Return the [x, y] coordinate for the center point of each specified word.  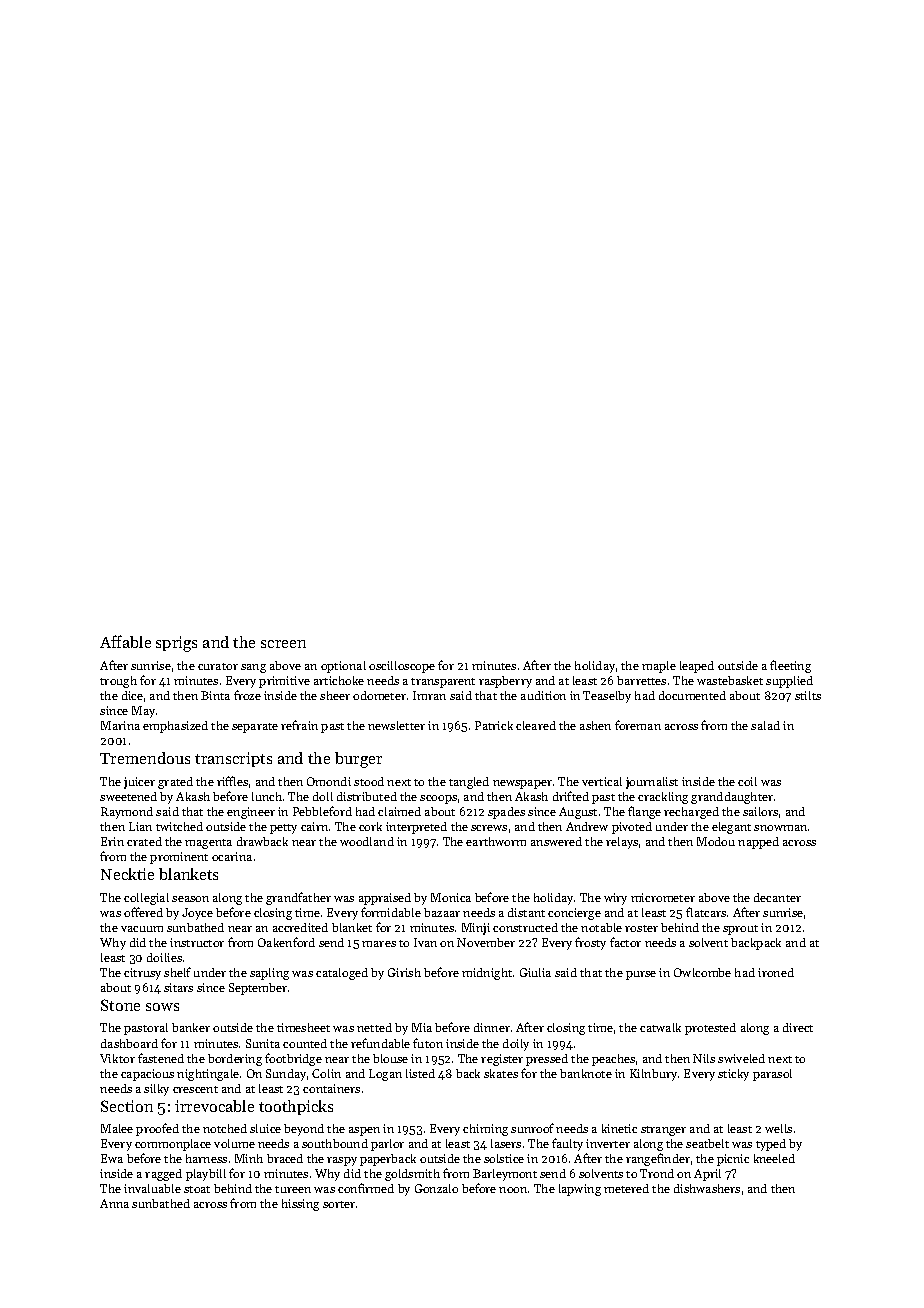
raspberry [505, 682]
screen [283, 644]
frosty [590, 943]
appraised [385, 899]
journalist [652, 783]
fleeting [790, 666]
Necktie [127, 874]
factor [625, 942]
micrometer [663, 897]
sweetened [128, 796]
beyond [304, 1130]
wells [778, 1128]
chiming [485, 1130]
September [258, 989]
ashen [595, 725]
